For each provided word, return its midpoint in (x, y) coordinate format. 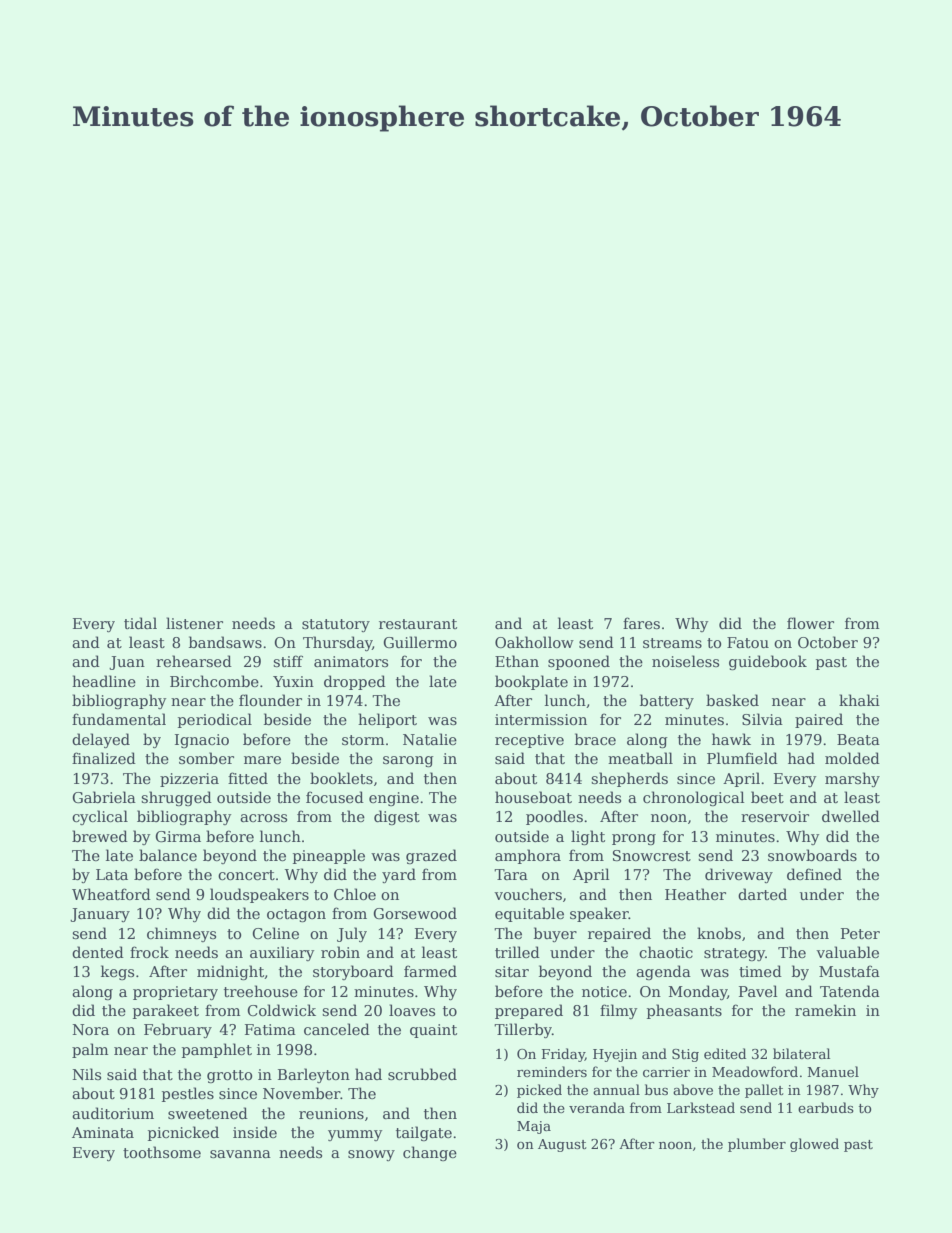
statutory (336, 625)
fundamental (119, 719)
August (562, 1145)
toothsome (162, 1152)
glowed (814, 1145)
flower (810, 623)
